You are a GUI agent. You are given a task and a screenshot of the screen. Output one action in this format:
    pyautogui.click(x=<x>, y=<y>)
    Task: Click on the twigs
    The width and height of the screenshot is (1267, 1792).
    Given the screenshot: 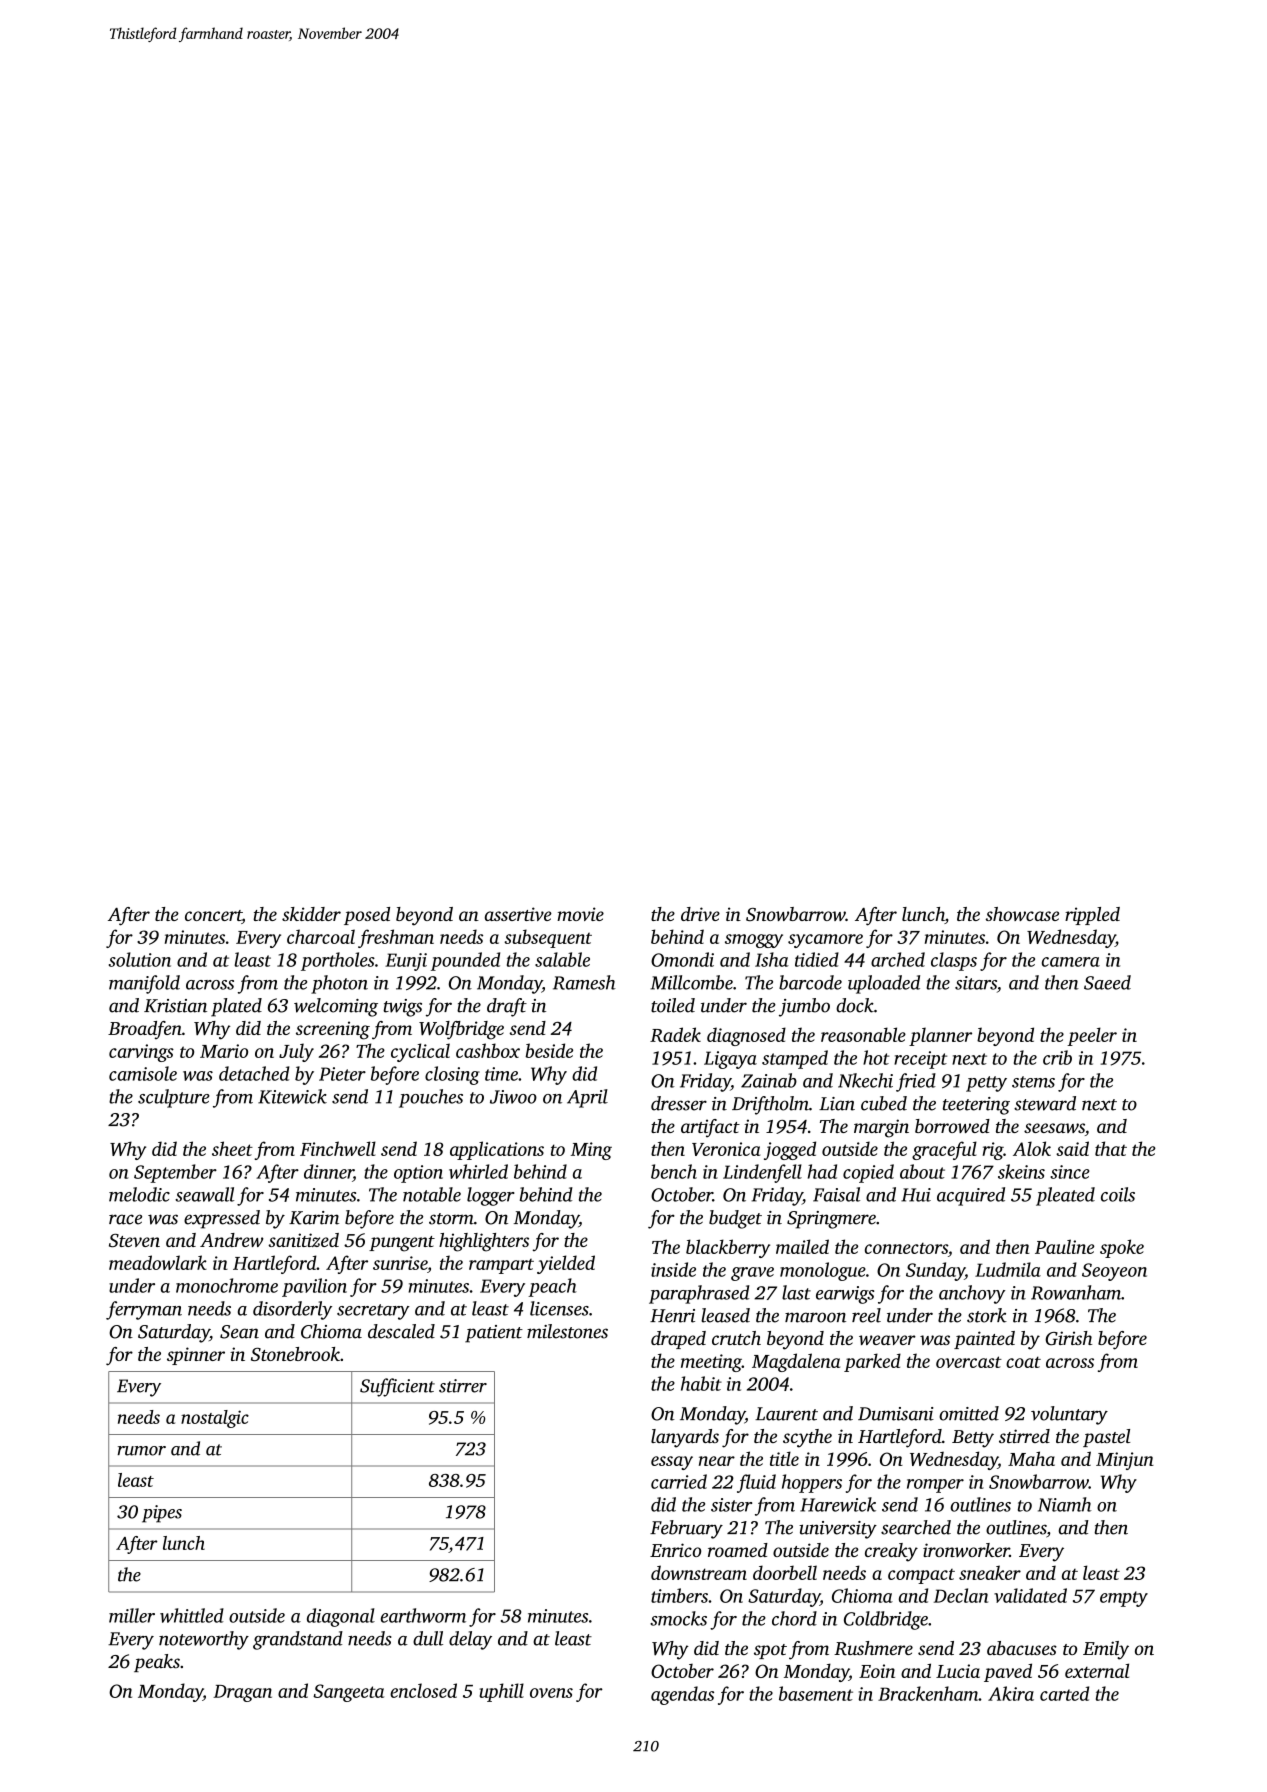 What is the action you would take?
    pyautogui.click(x=402, y=1008)
